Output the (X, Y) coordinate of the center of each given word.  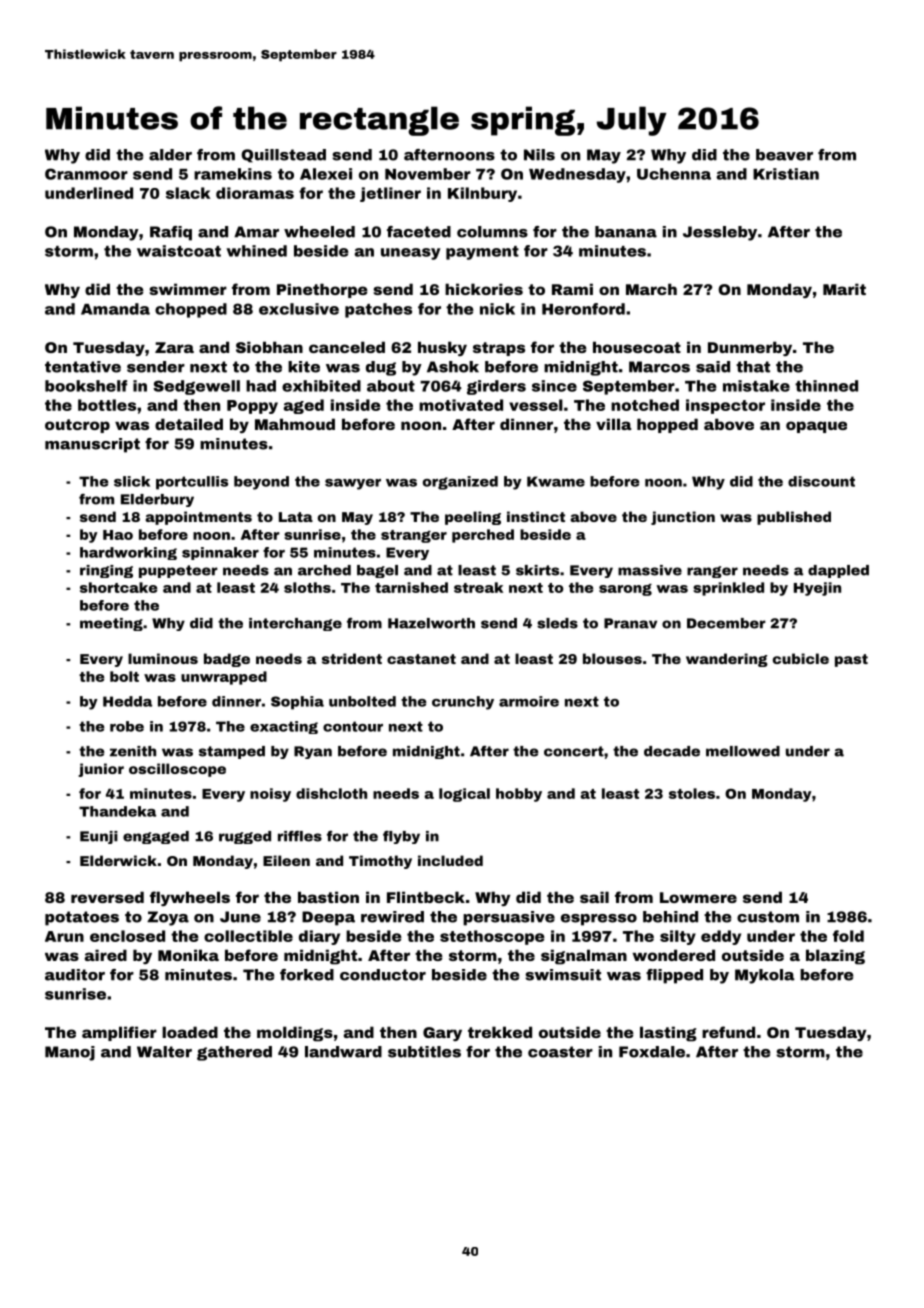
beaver (784, 155)
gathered (234, 1053)
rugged (245, 837)
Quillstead (283, 156)
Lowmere (698, 897)
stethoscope (492, 937)
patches (378, 310)
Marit (844, 289)
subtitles (424, 1052)
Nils (539, 155)
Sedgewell (196, 387)
